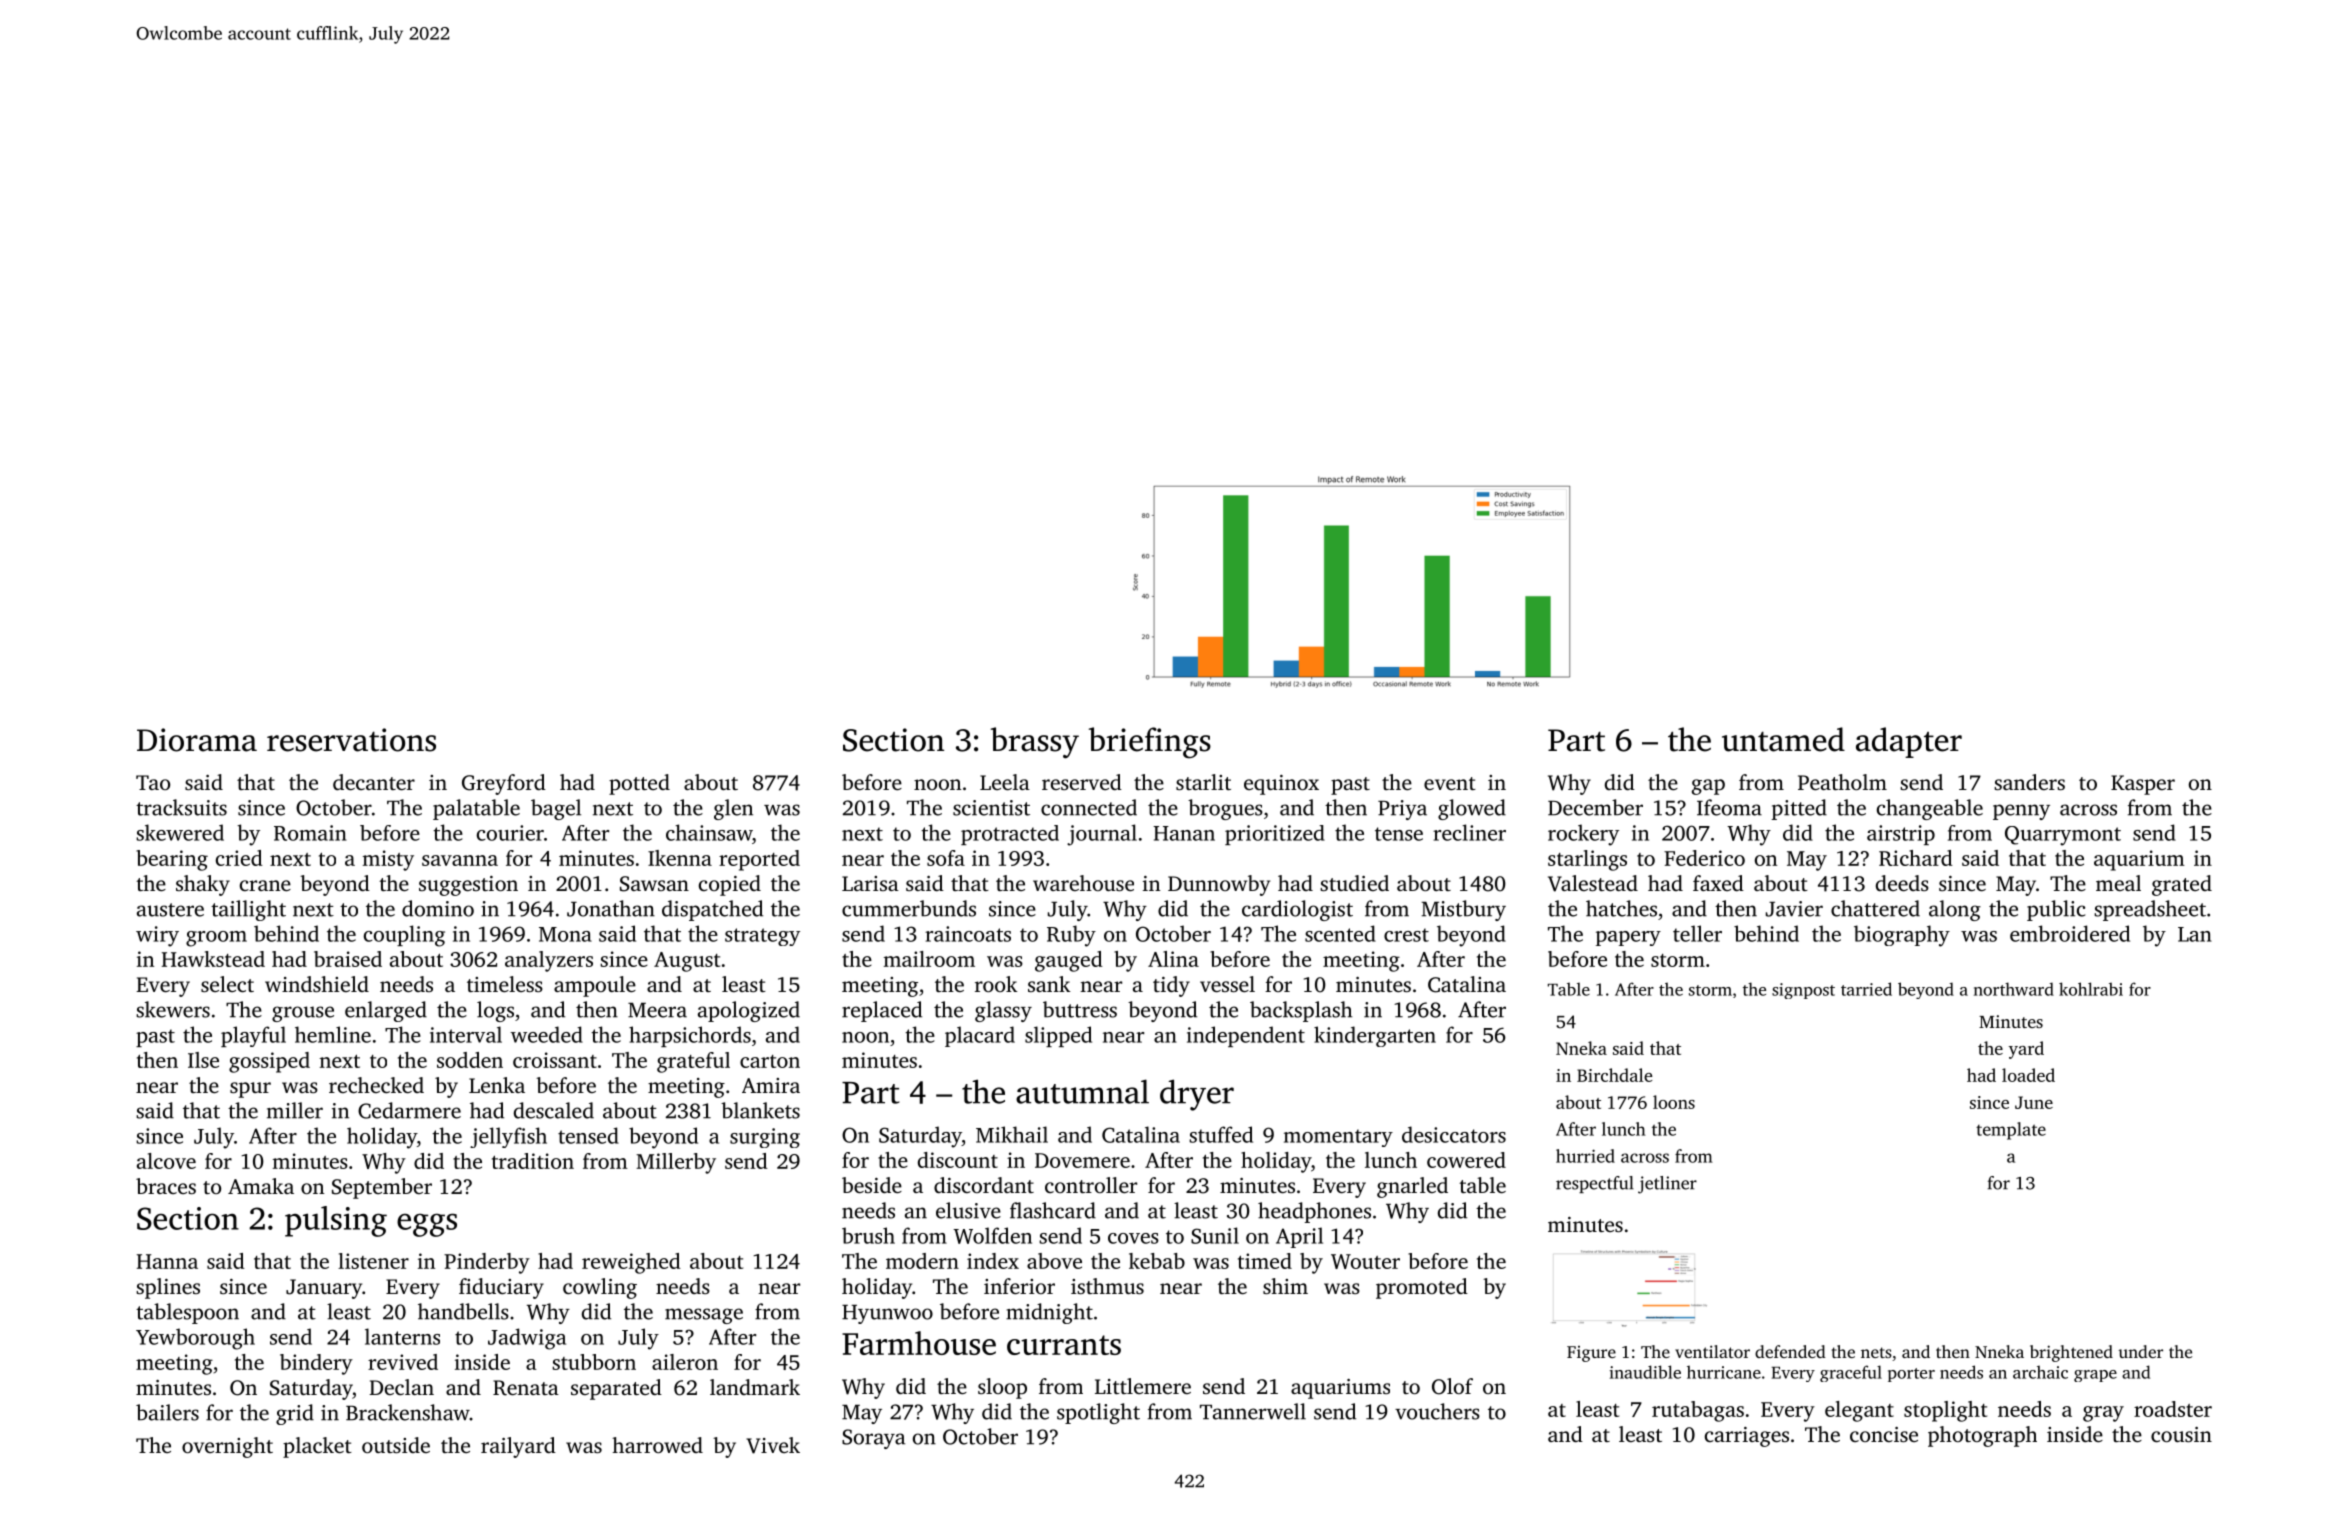  I want to click on untamed, so click(1783, 739).
